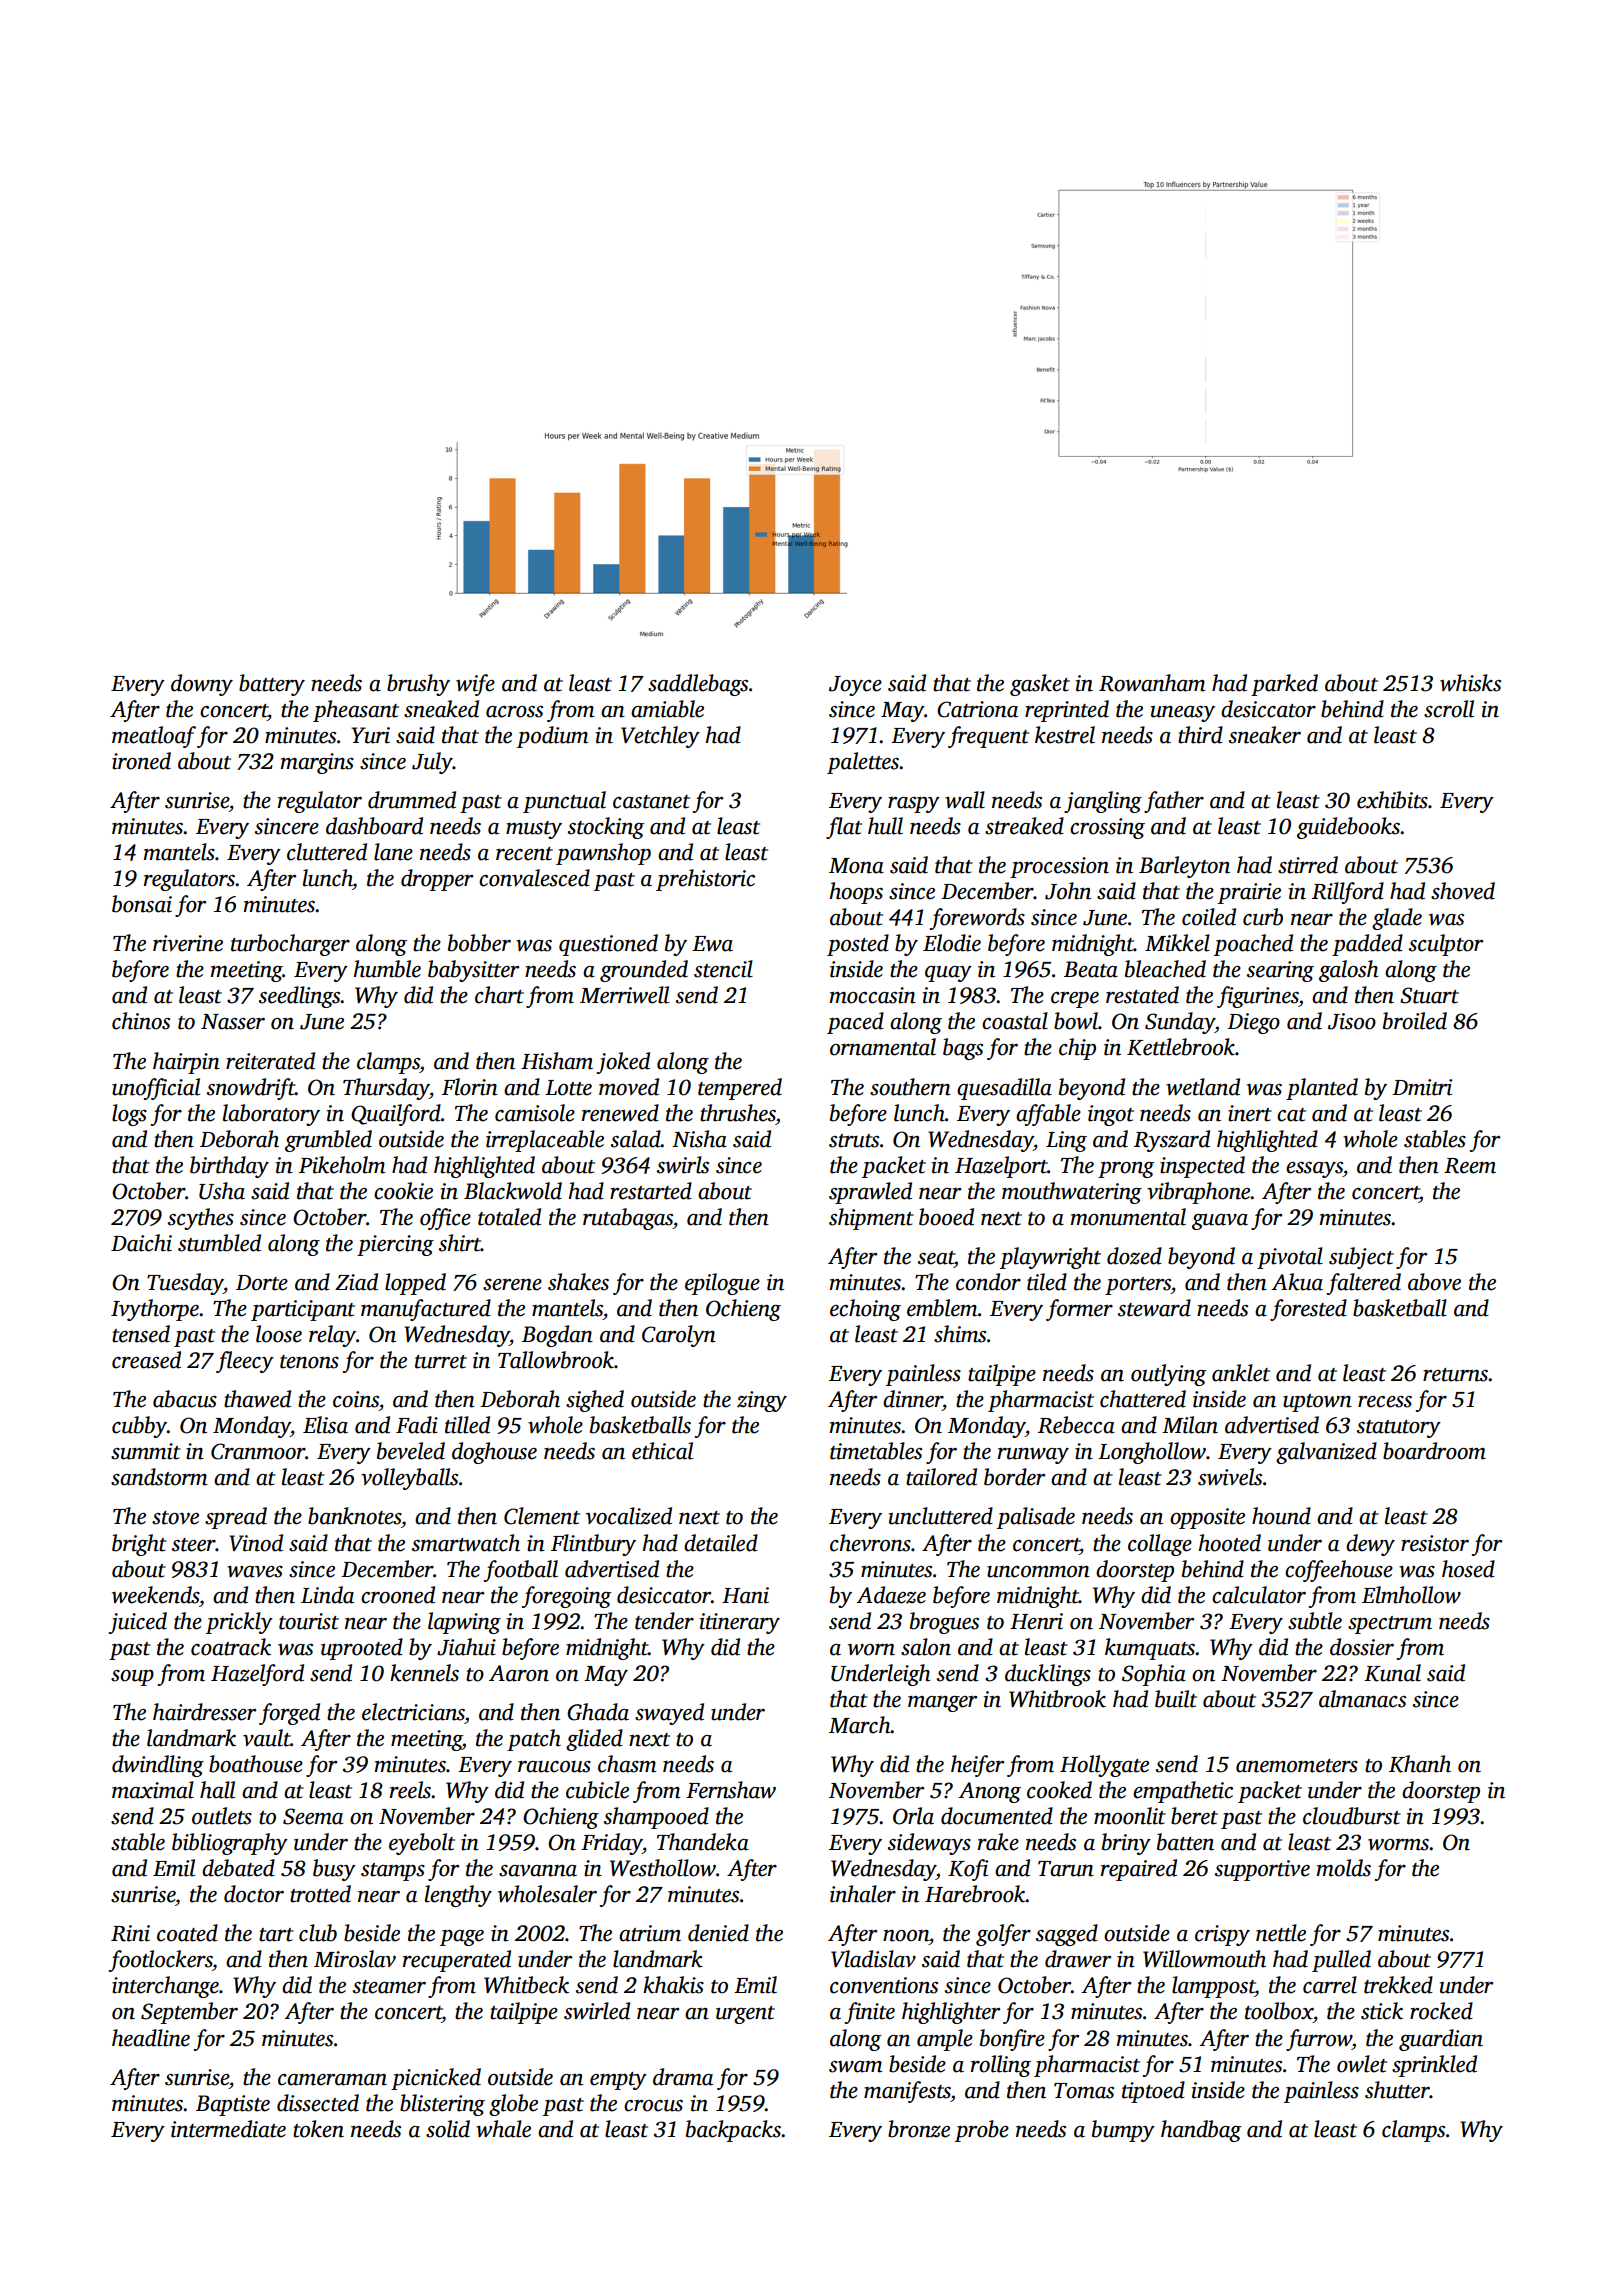 This screenshot has width=1620, height=2292. I want to click on Fernshaw, so click(731, 1790).
